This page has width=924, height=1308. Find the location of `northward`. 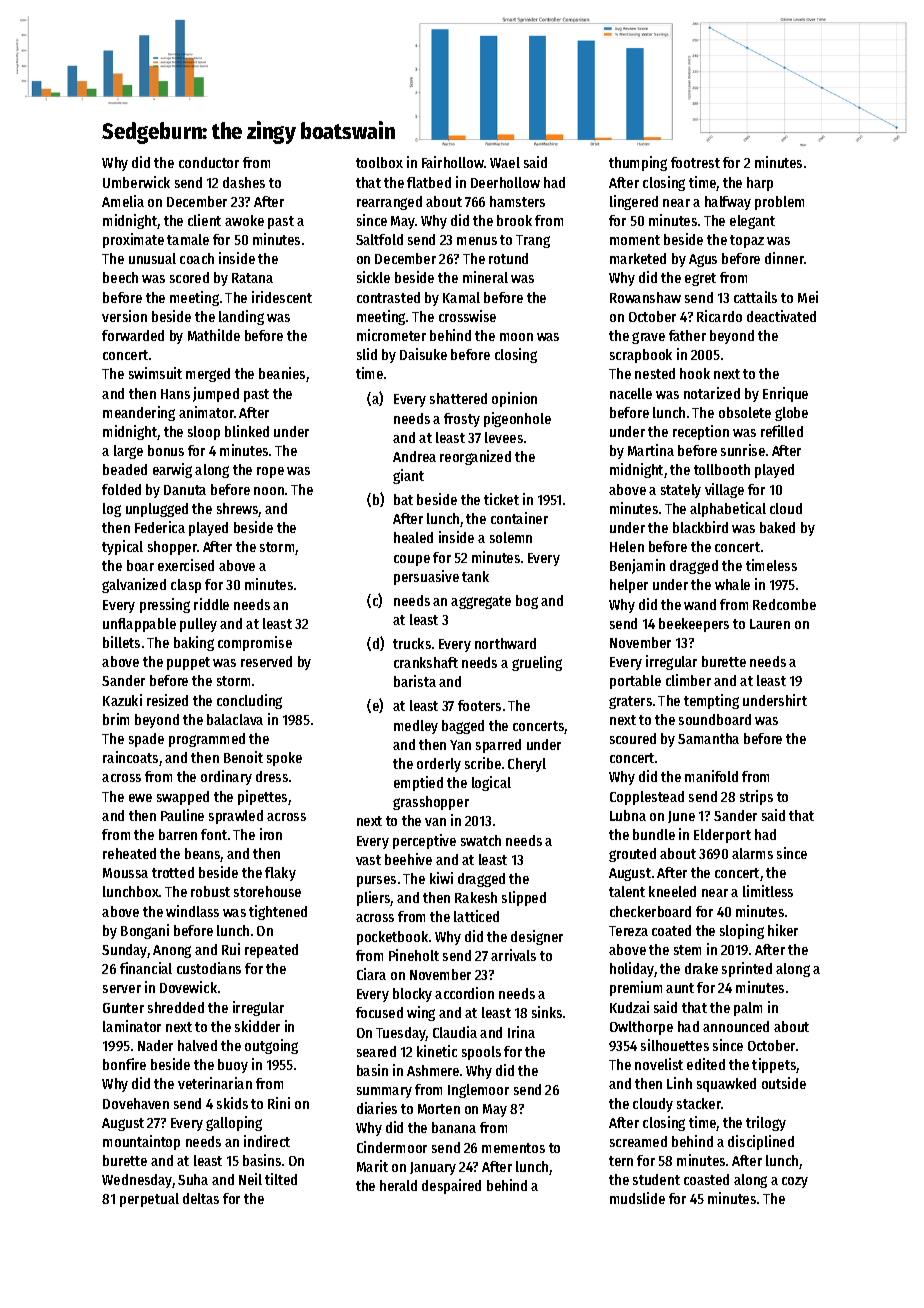

northward is located at coordinates (505, 643).
